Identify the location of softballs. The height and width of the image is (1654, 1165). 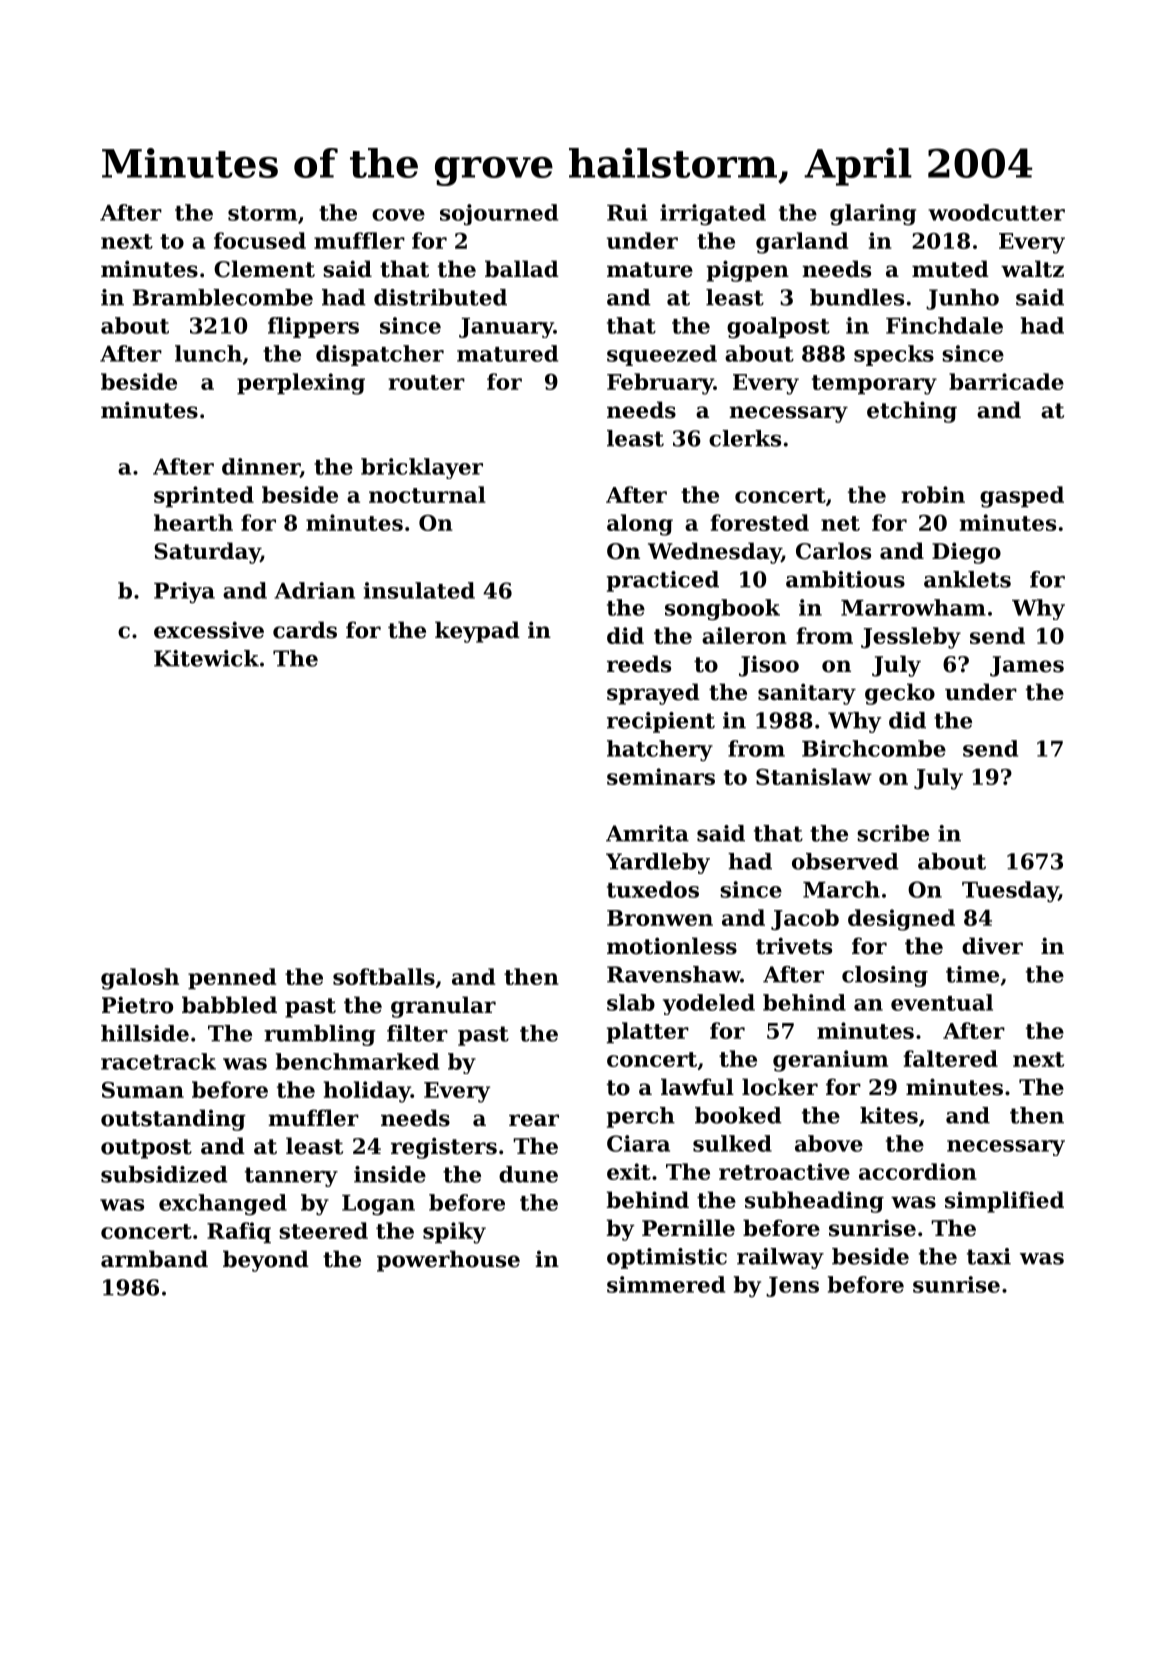
(384, 976).
